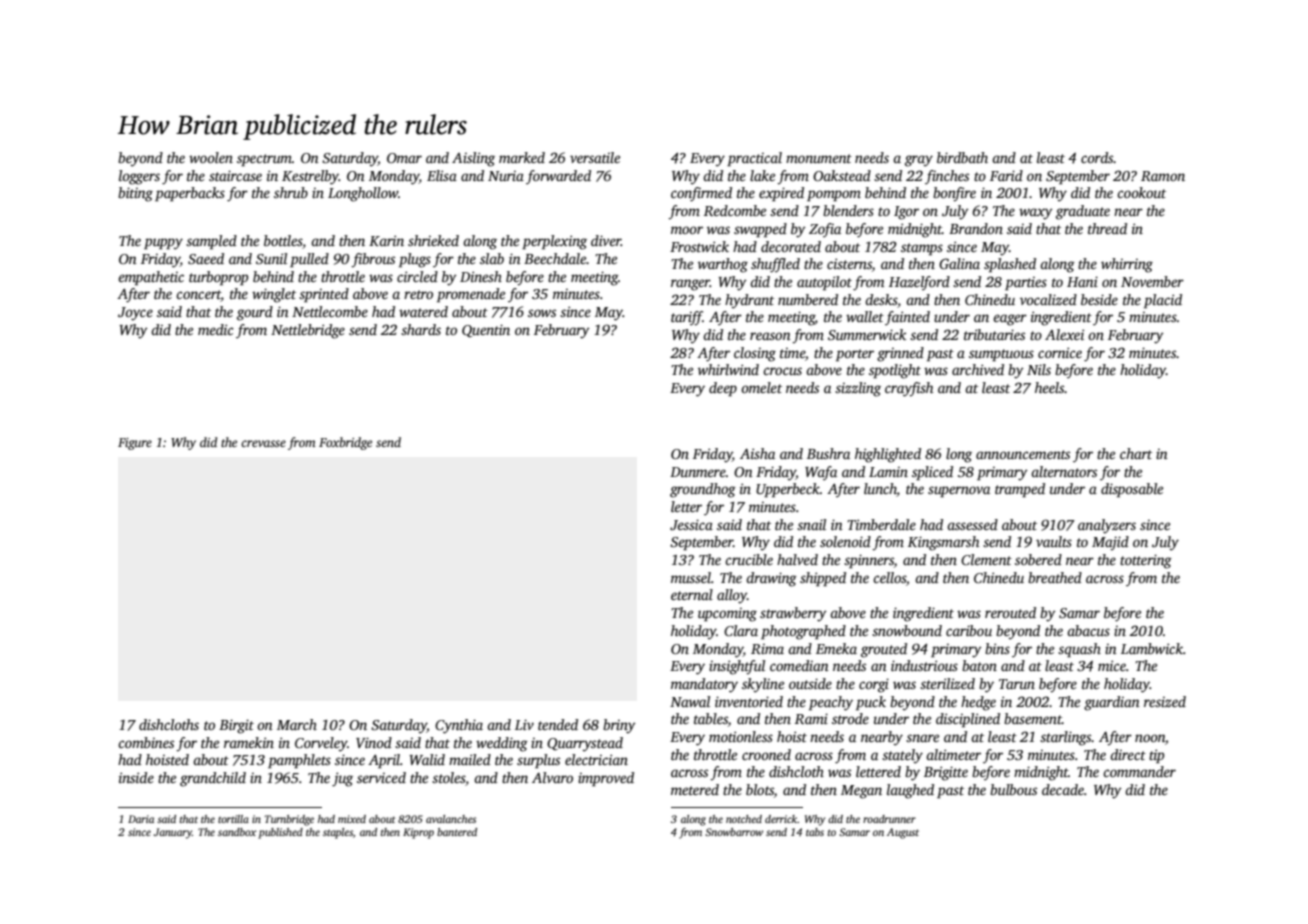 The height and width of the screenshot is (924, 1308). Describe the element at coordinates (932, 473) in the screenshot. I see `spliced` at that location.
